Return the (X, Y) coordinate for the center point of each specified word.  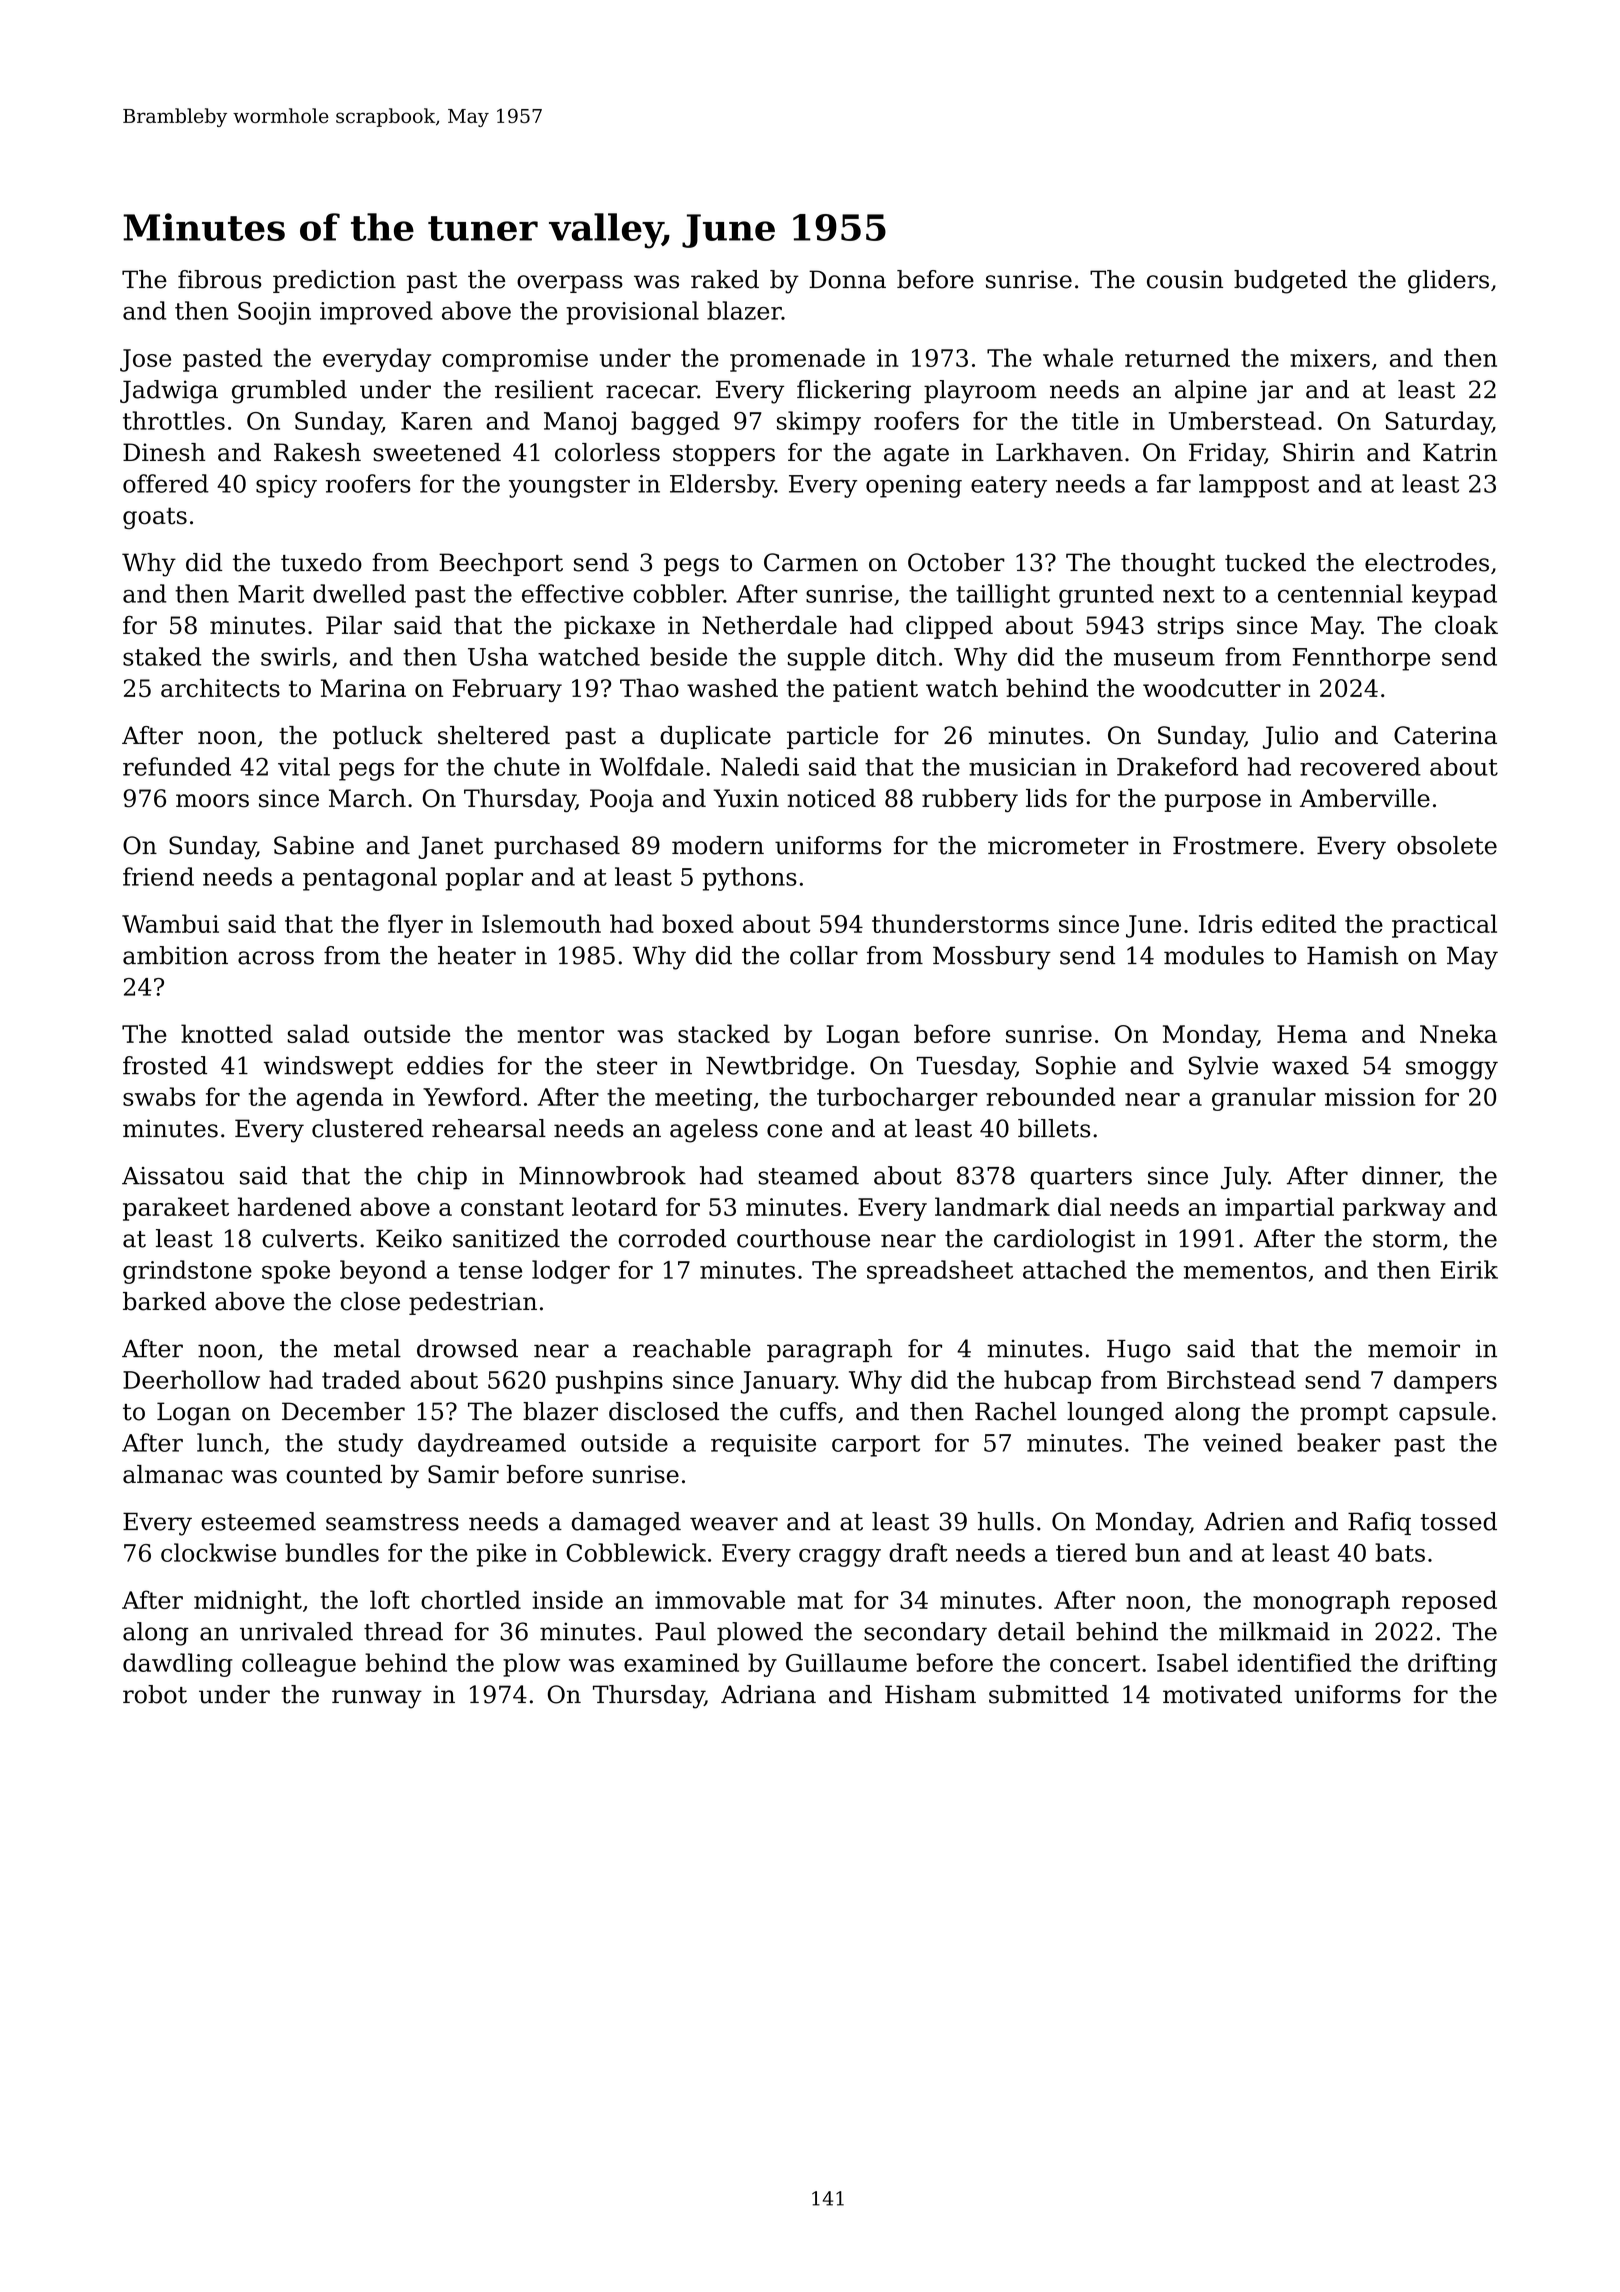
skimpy (819, 423)
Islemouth (541, 923)
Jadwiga (169, 392)
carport (876, 1446)
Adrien (1244, 1521)
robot (155, 1694)
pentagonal (370, 879)
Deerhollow (191, 1379)
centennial (1340, 593)
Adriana (768, 1694)
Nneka (1458, 1033)
